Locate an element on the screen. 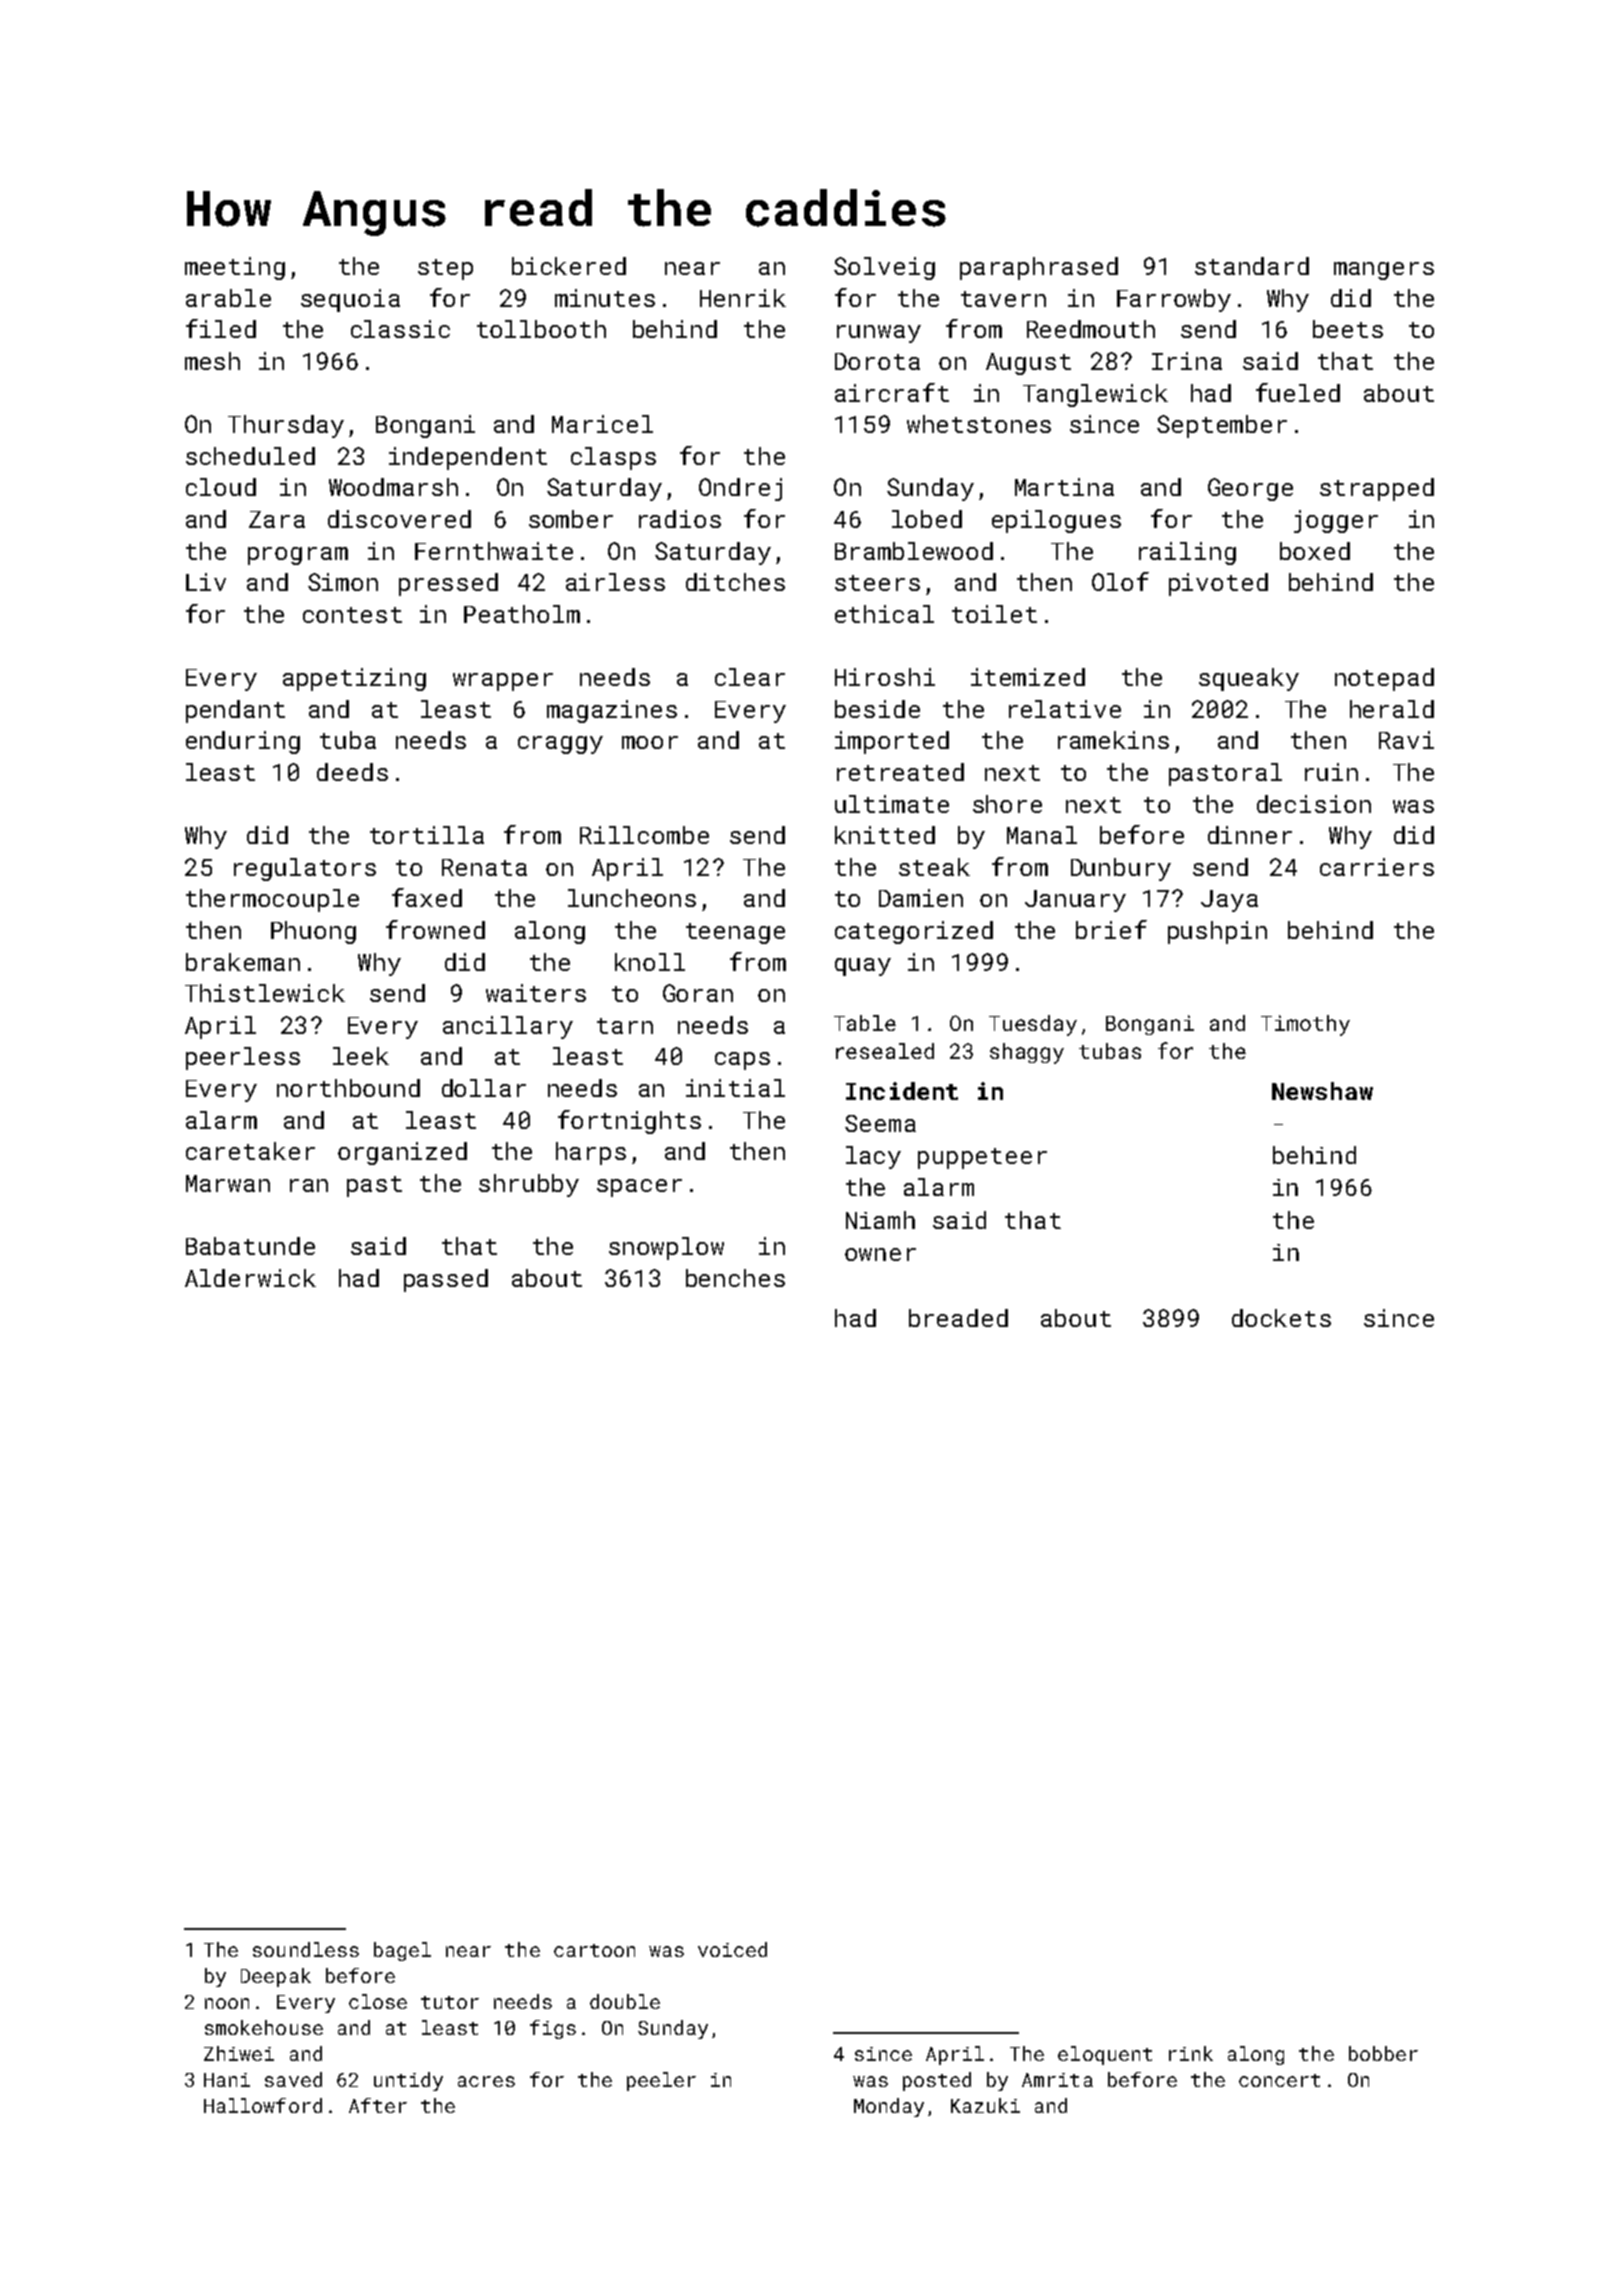  voiced is located at coordinates (732, 1949).
